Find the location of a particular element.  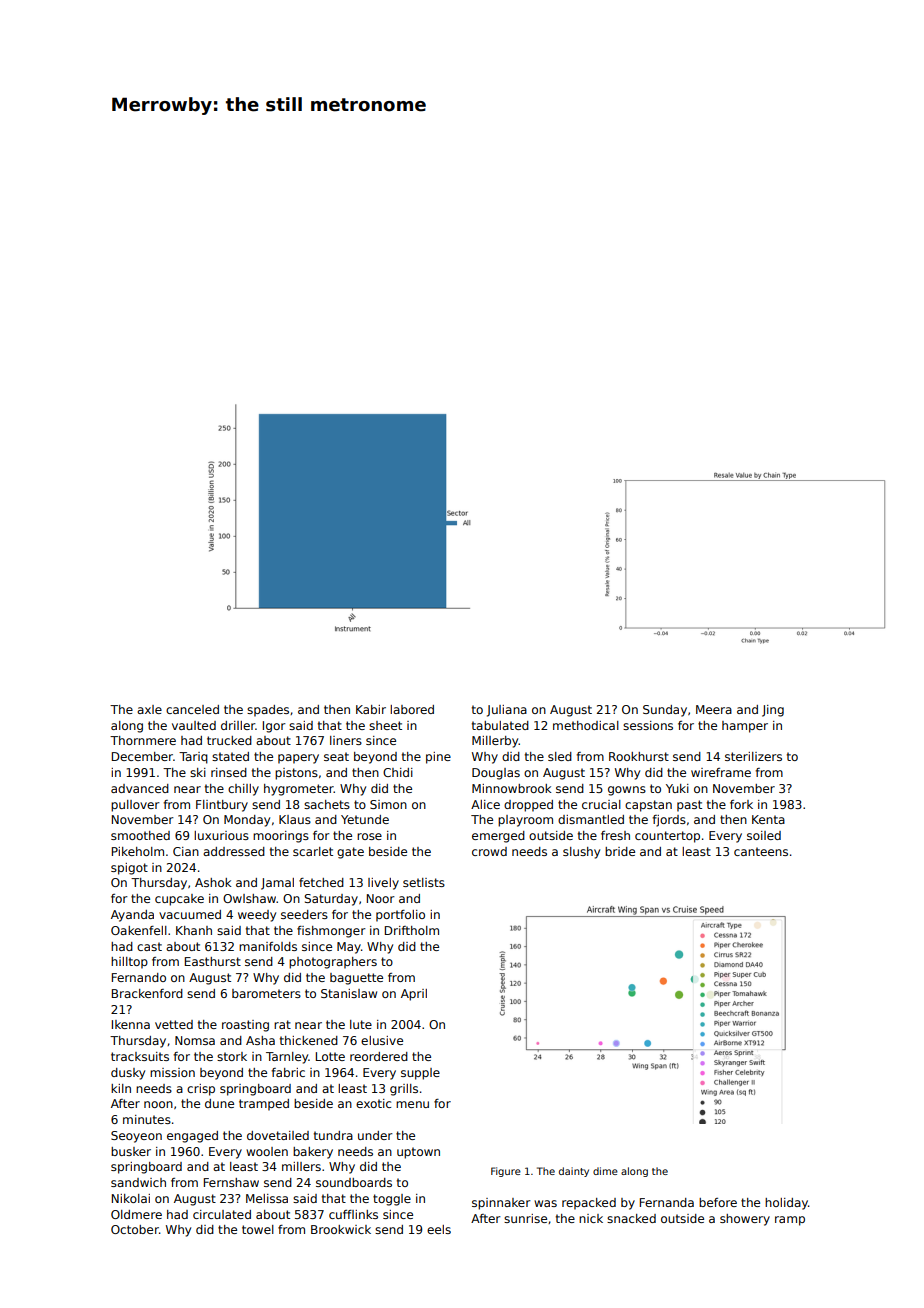

busker is located at coordinates (131, 1151).
